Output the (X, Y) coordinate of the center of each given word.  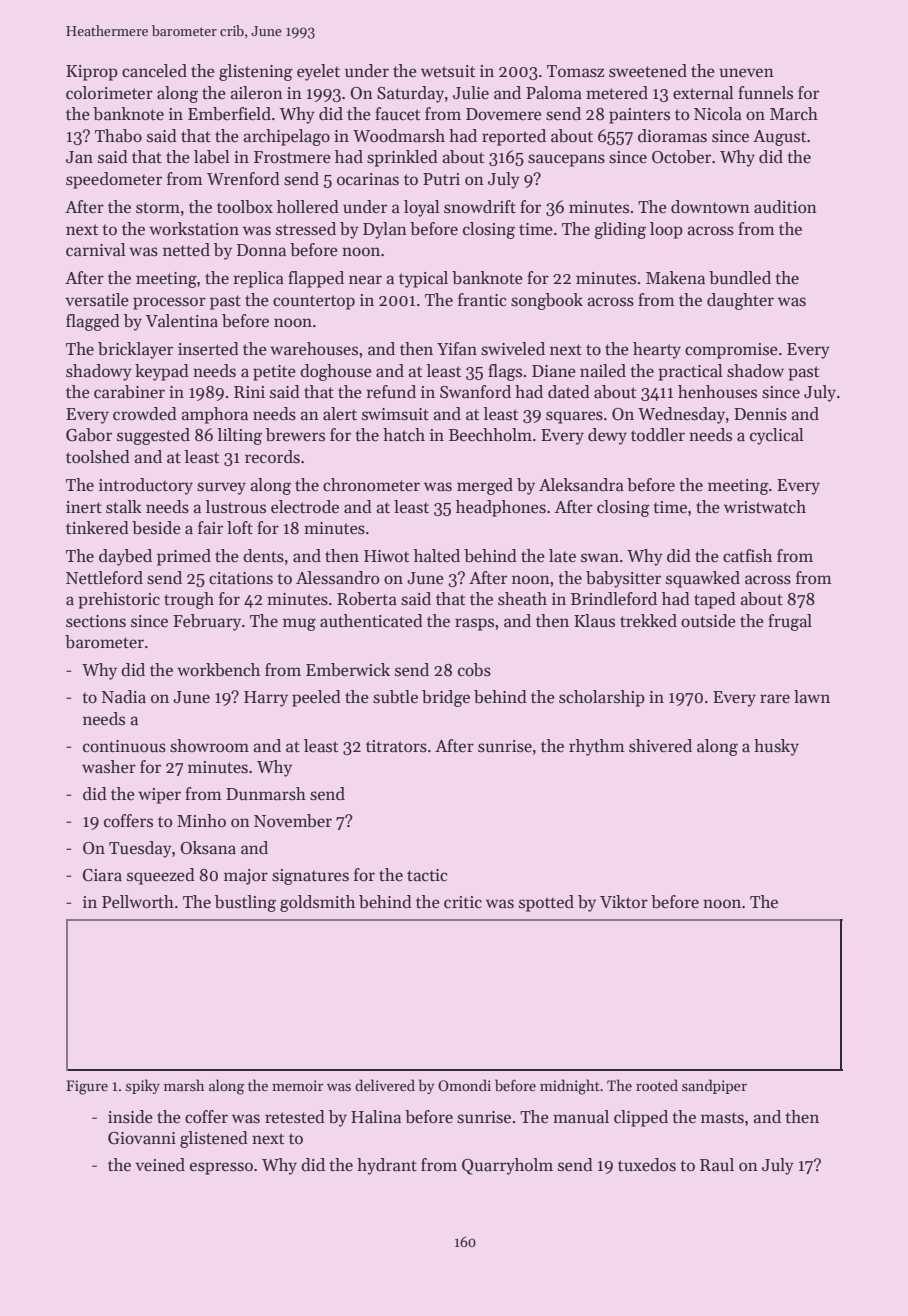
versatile (97, 300)
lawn (812, 697)
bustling (245, 903)
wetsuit (448, 71)
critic (463, 902)
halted (437, 556)
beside (156, 528)
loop (666, 230)
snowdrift (480, 207)
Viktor (624, 901)
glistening (256, 72)
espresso (221, 1168)
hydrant (387, 1166)
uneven (746, 73)
